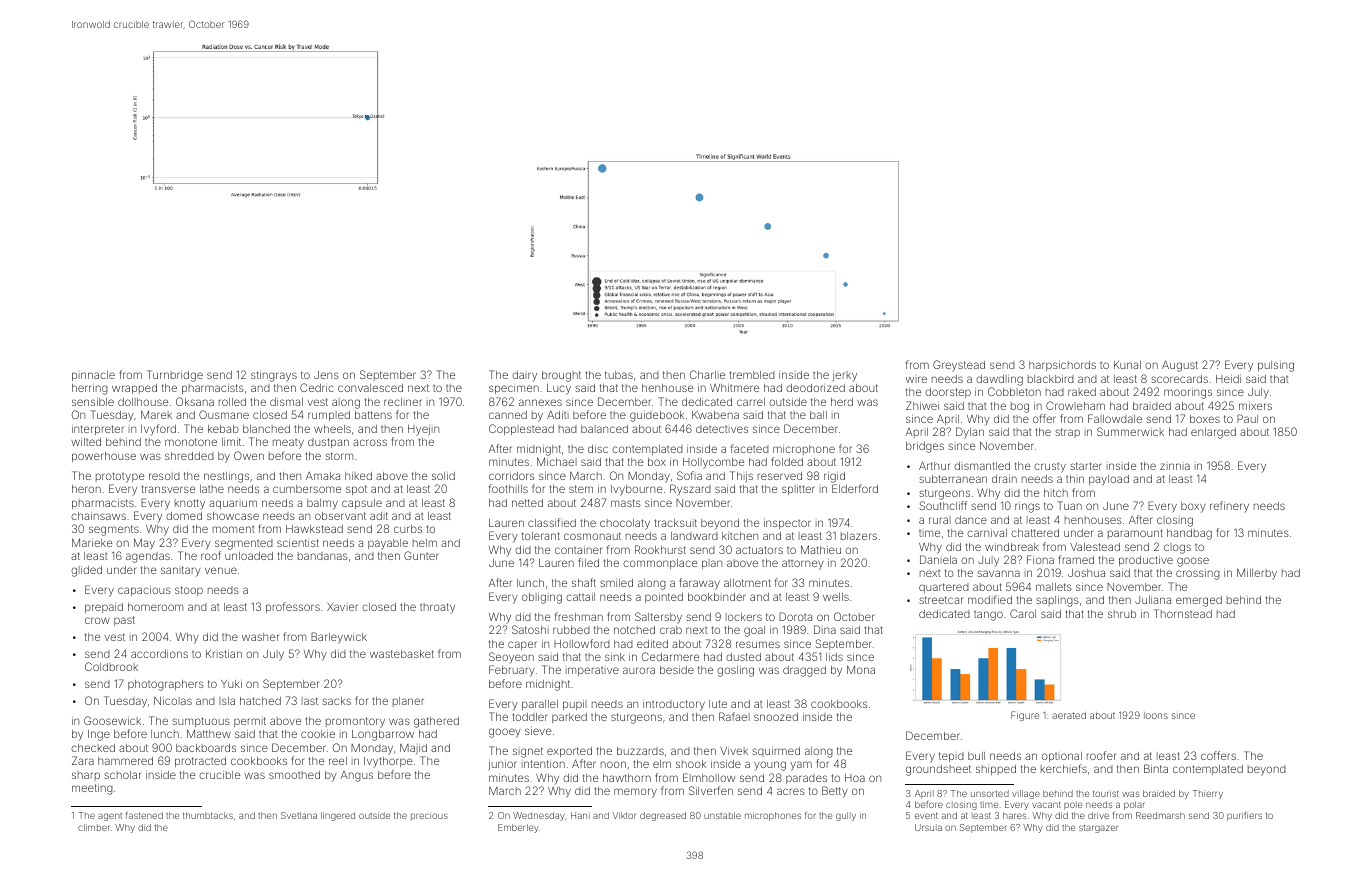  Describe the element at coordinates (1175, 466) in the screenshot. I see `zinnia` at that location.
